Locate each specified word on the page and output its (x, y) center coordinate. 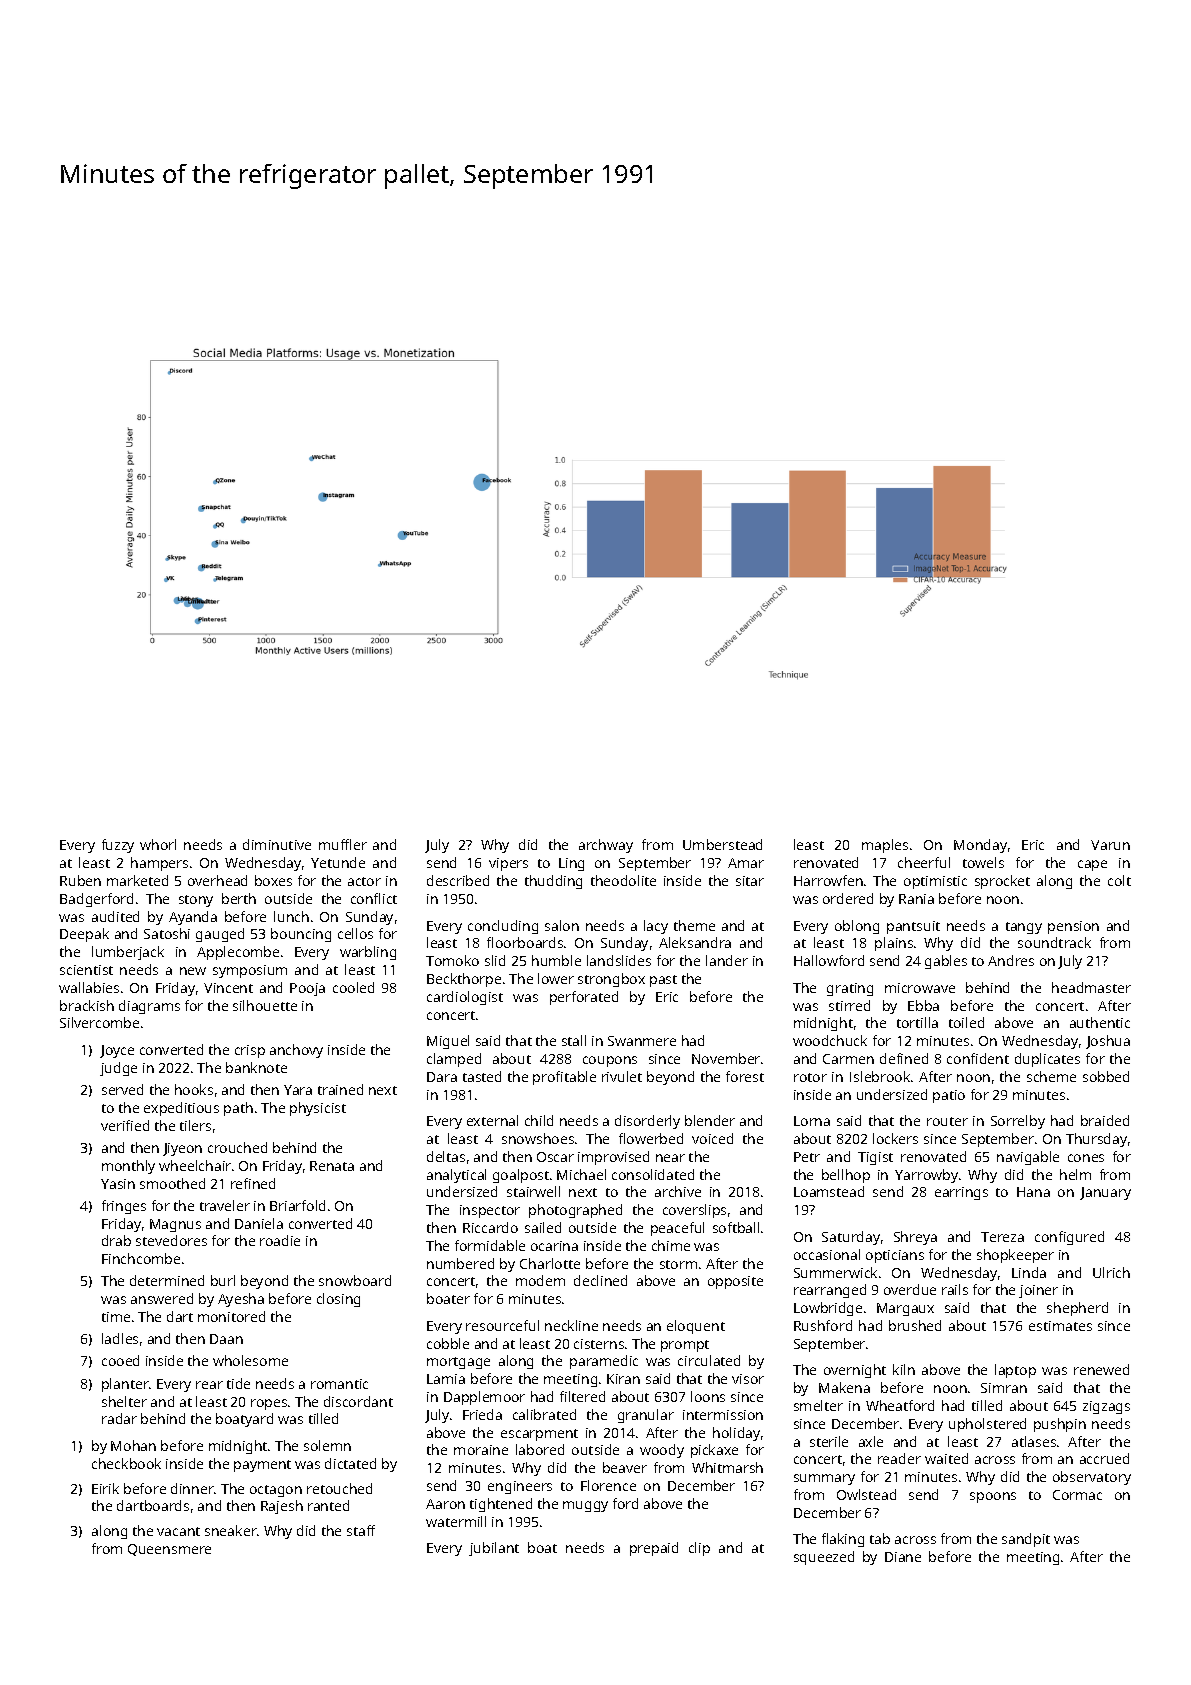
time (116, 1317)
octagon (276, 1491)
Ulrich (1111, 1272)
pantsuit (913, 927)
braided (1105, 1120)
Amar (746, 863)
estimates (1060, 1326)
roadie (280, 1240)
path (238, 1109)
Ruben (80, 880)
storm (678, 1264)
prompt (685, 1346)
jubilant (494, 1549)
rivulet (622, 1076)
